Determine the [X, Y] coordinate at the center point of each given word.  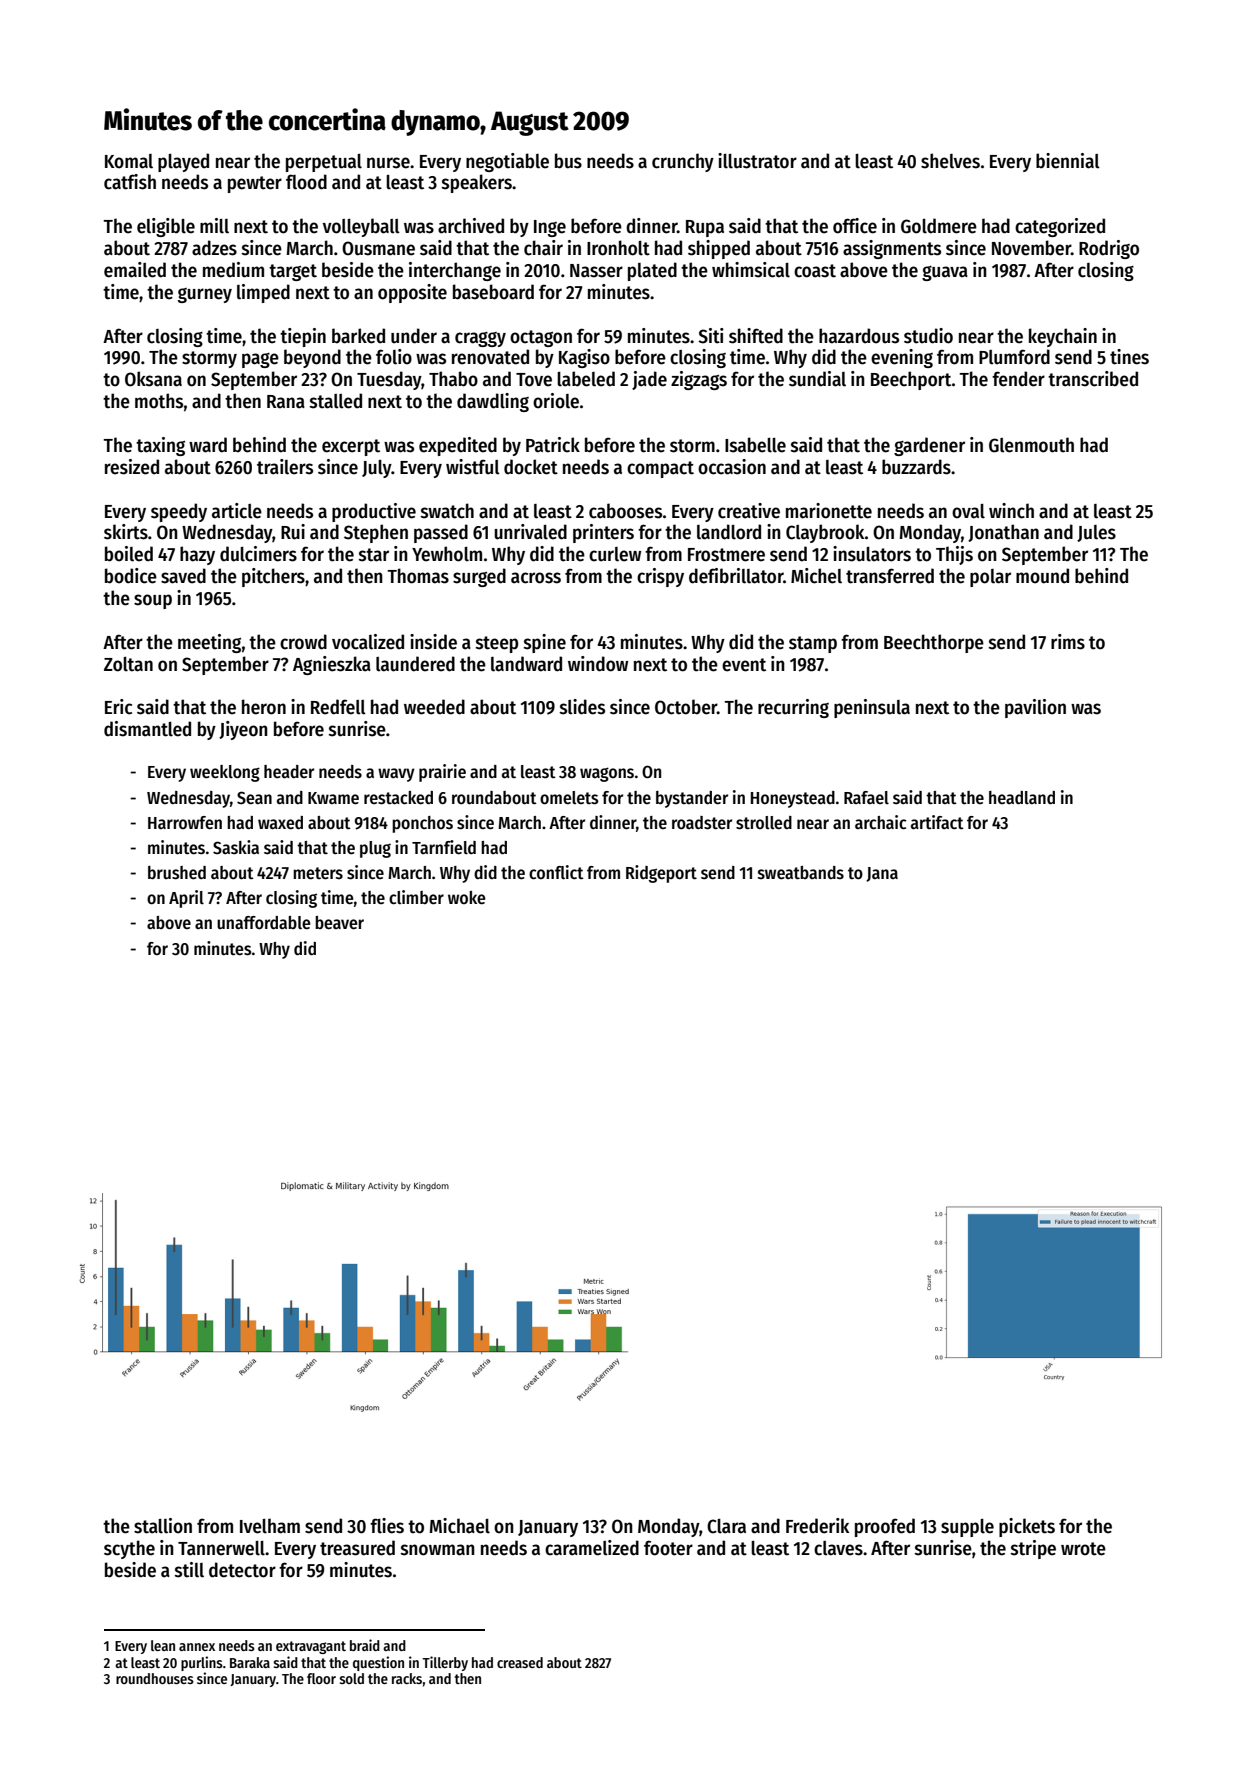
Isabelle [755, 445]
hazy [197, 555]
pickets [1027, 1527]
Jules [1096, 533]
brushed [177, 873]
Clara [726, 1526]
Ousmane [378, 248]
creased [520, 1662]
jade [649, 380]
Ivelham [270, 1526]
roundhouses [155, 1678]
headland [1022, 798]
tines [1129, 357]
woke [467, 898]
